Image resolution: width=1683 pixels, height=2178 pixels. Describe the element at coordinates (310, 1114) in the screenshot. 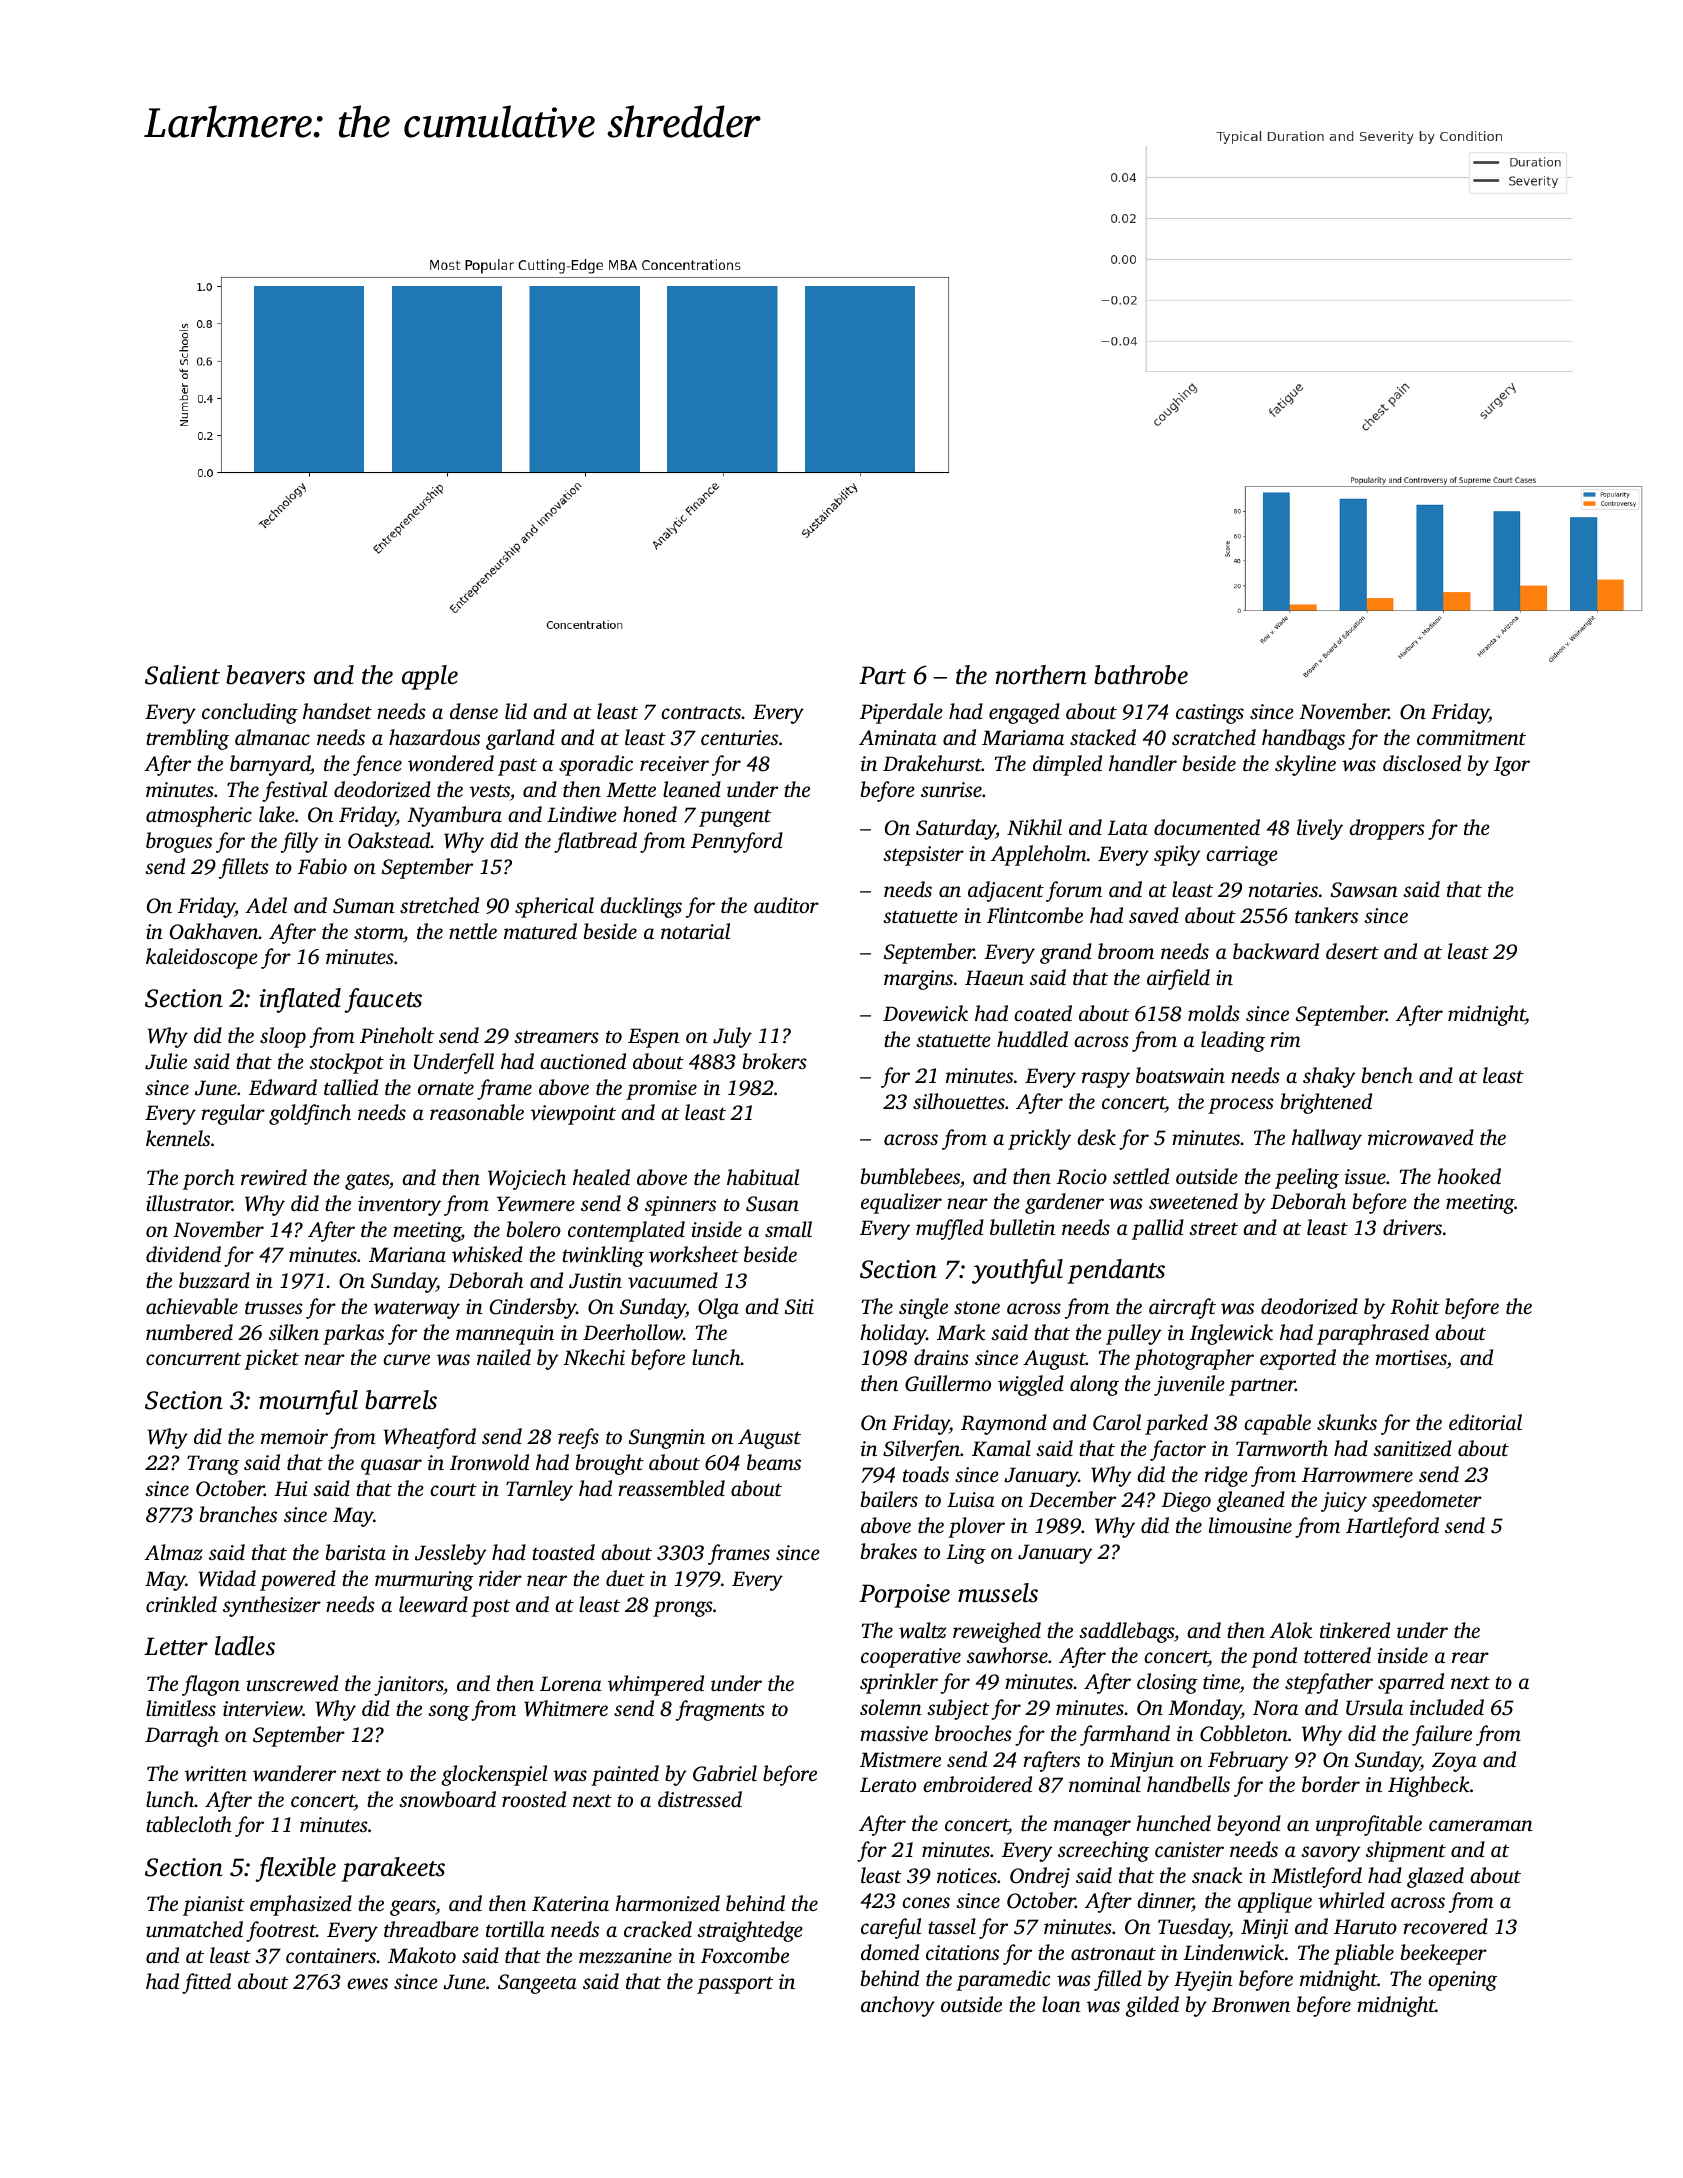

I see `goldfinch` at that location.
